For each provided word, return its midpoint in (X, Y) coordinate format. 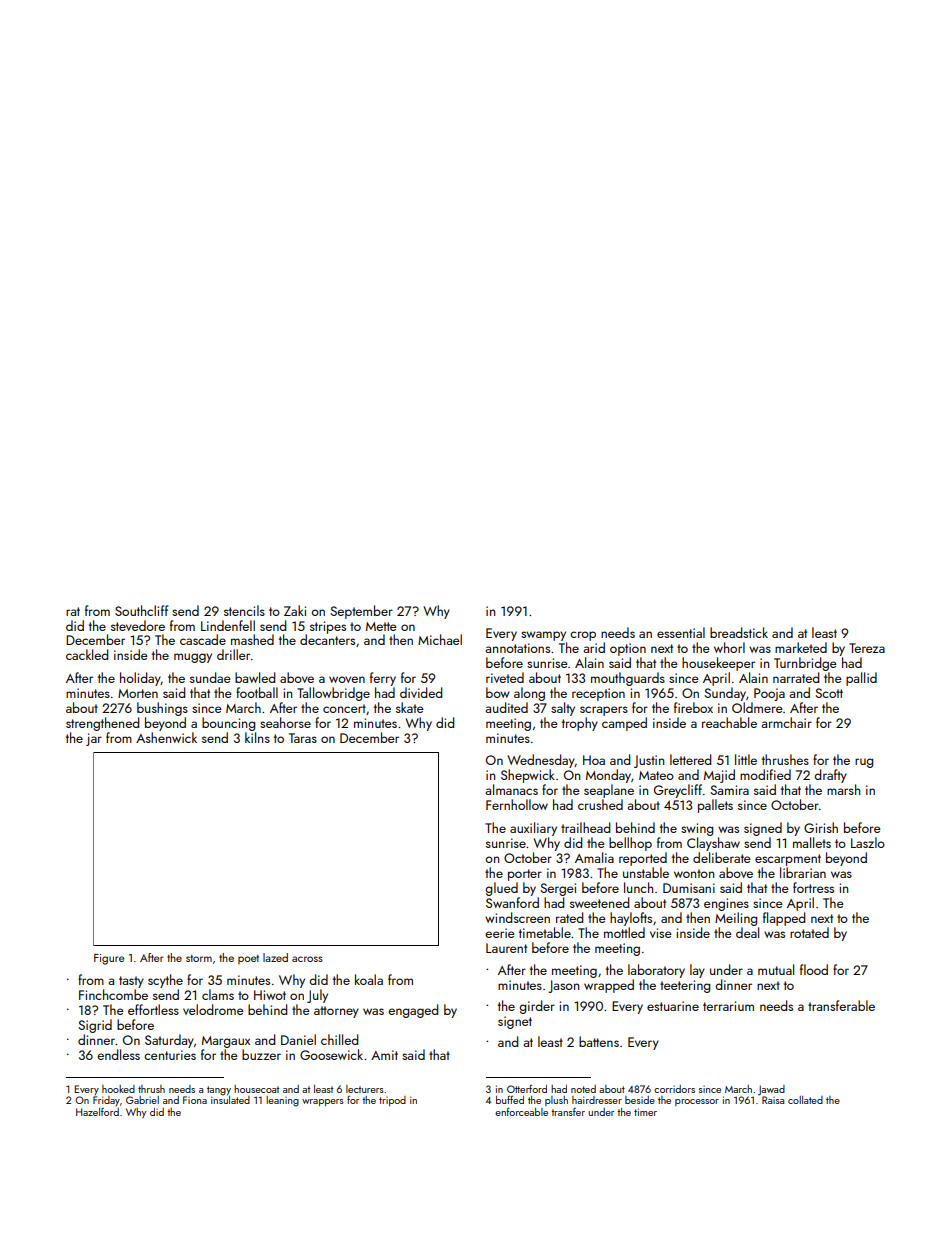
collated (805, 1100)
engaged (413, 1011)
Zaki (295, 610)
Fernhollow (517, 804)
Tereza (867, 648)
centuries (170, 1055)
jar (94, 739)
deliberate (722, 857)
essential (681, 632)
